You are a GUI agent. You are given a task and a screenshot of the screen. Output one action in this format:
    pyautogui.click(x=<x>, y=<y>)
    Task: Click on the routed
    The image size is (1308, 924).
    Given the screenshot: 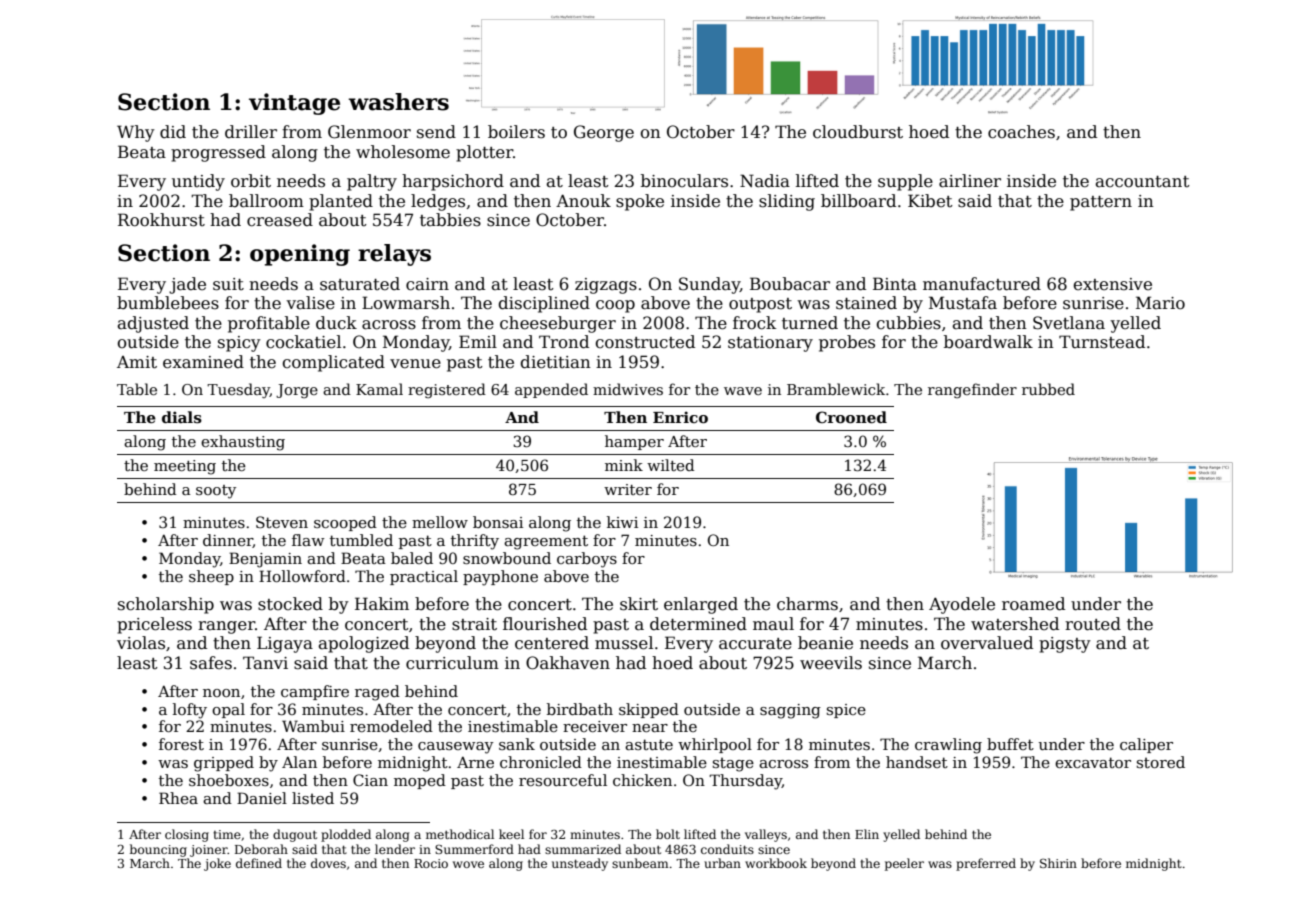 What is the action you would take?
    pyautogui.click(x=1093, y=624)
